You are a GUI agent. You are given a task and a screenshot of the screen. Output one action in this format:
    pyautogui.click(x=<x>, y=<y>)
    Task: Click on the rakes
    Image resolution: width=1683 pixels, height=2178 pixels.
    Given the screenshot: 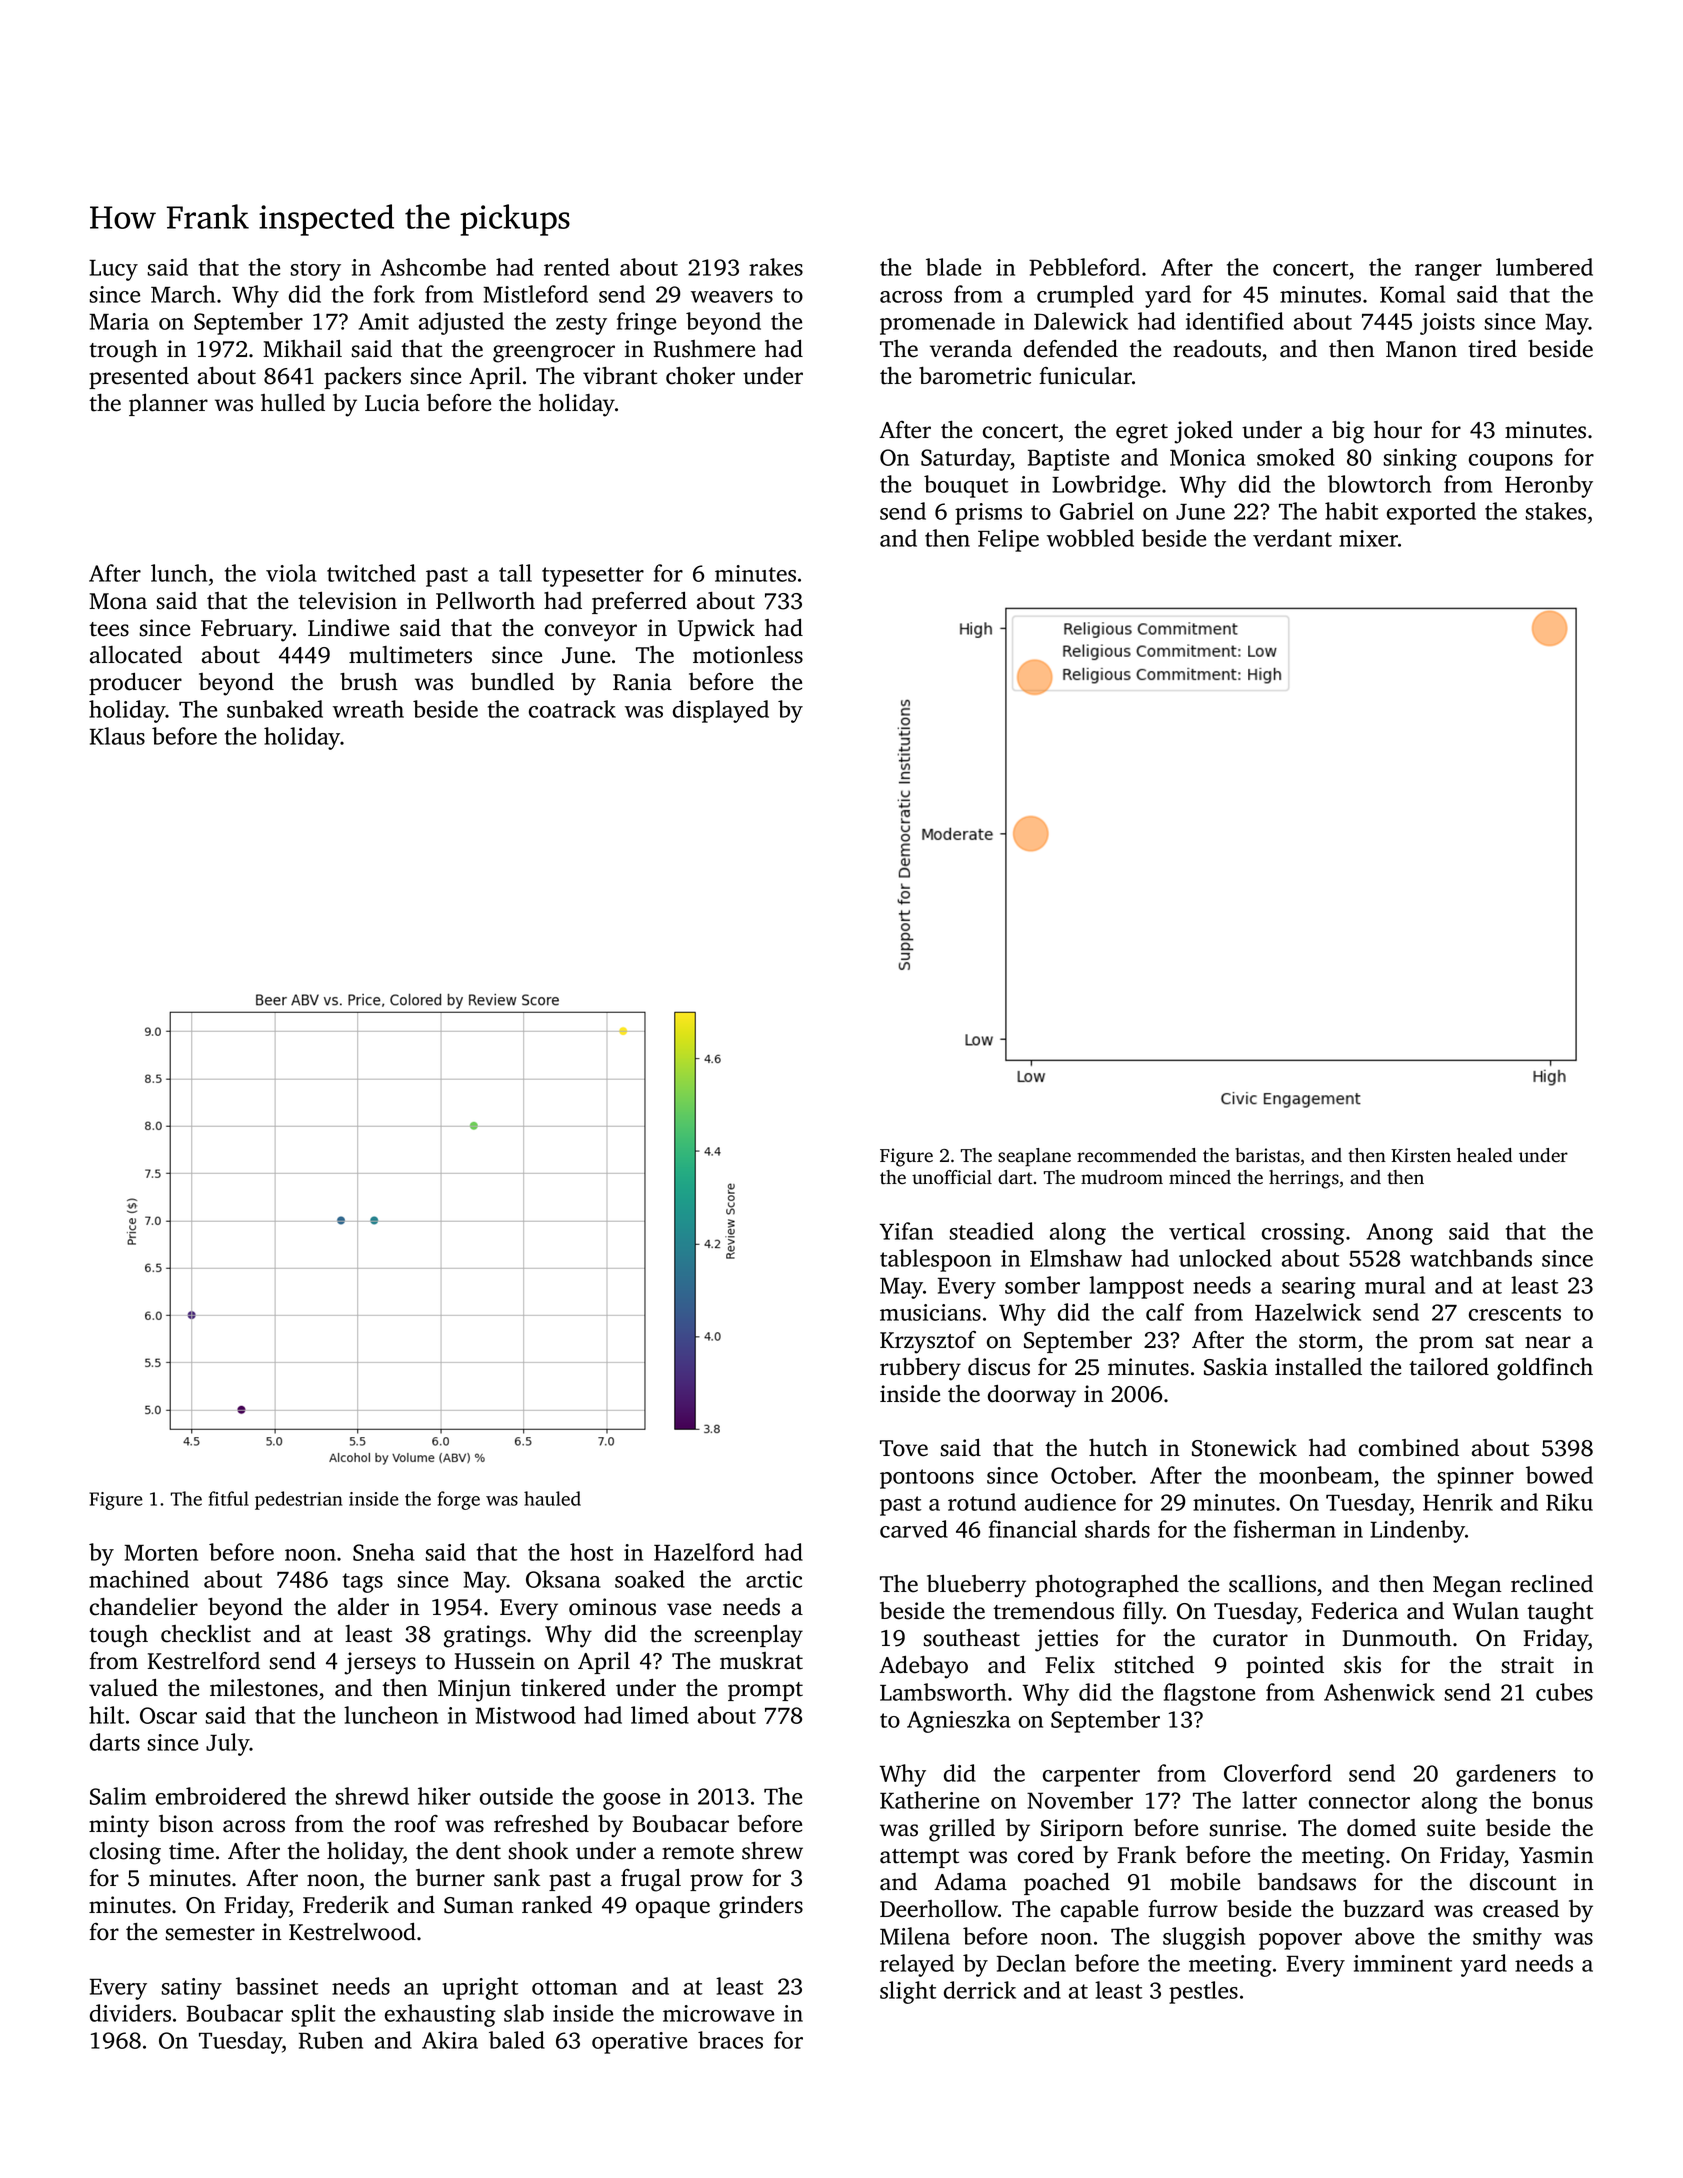 What is the action you would take?
    pyautogui.click(x=776, y=267)
